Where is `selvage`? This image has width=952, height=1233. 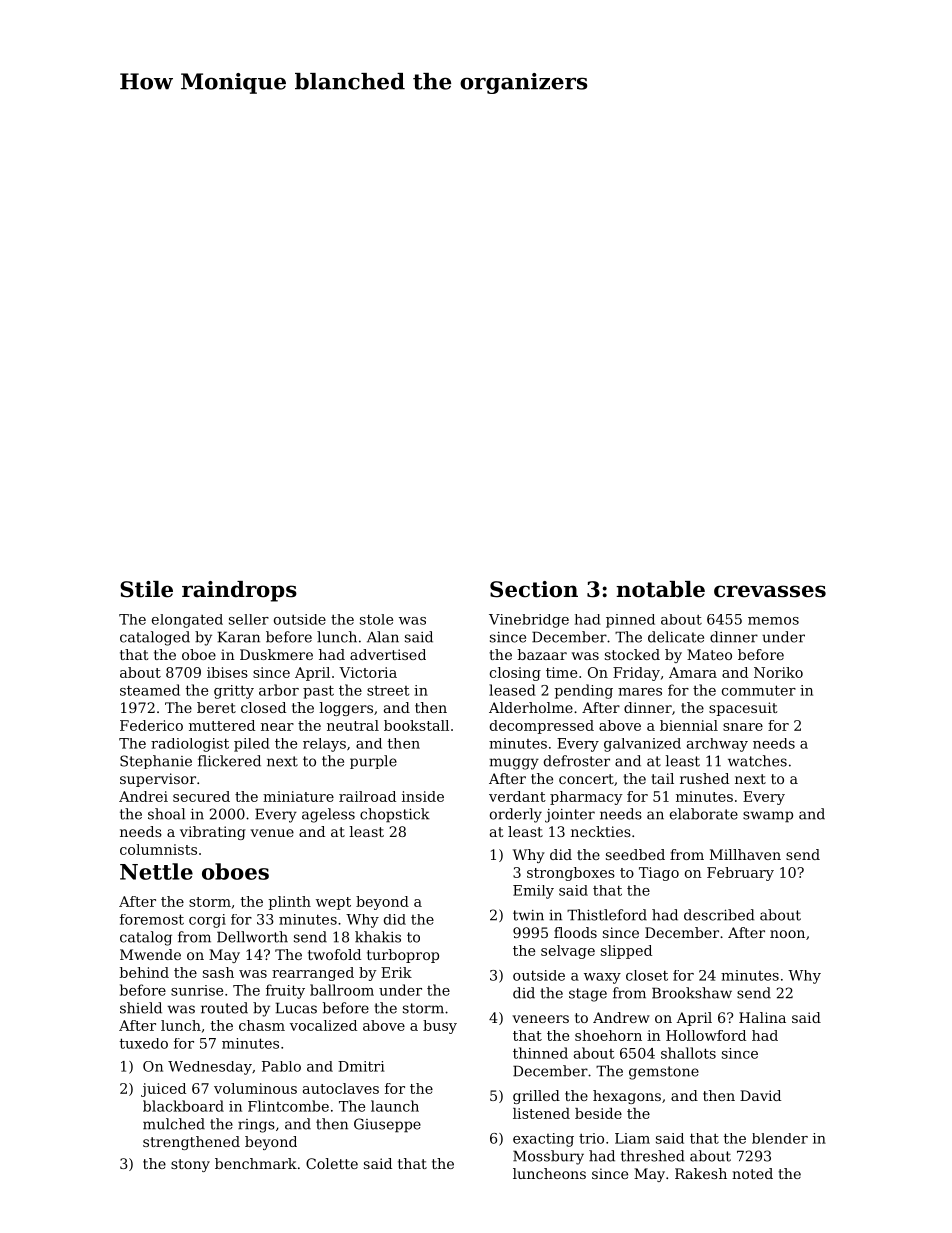 selvage is located at coordinates (568, 952).
